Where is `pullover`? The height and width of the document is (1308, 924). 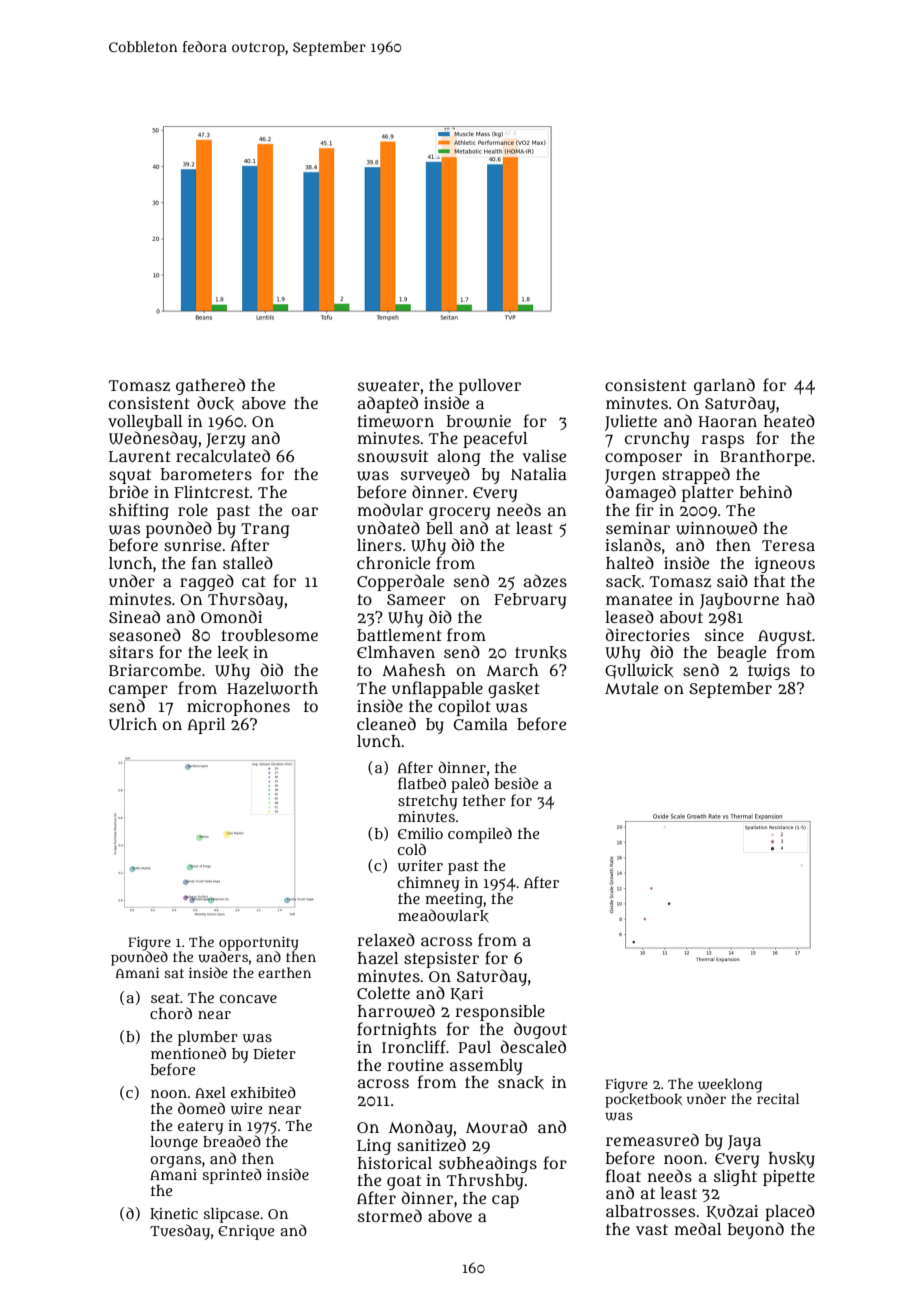
pullover is located at coordinates (490, 387).
